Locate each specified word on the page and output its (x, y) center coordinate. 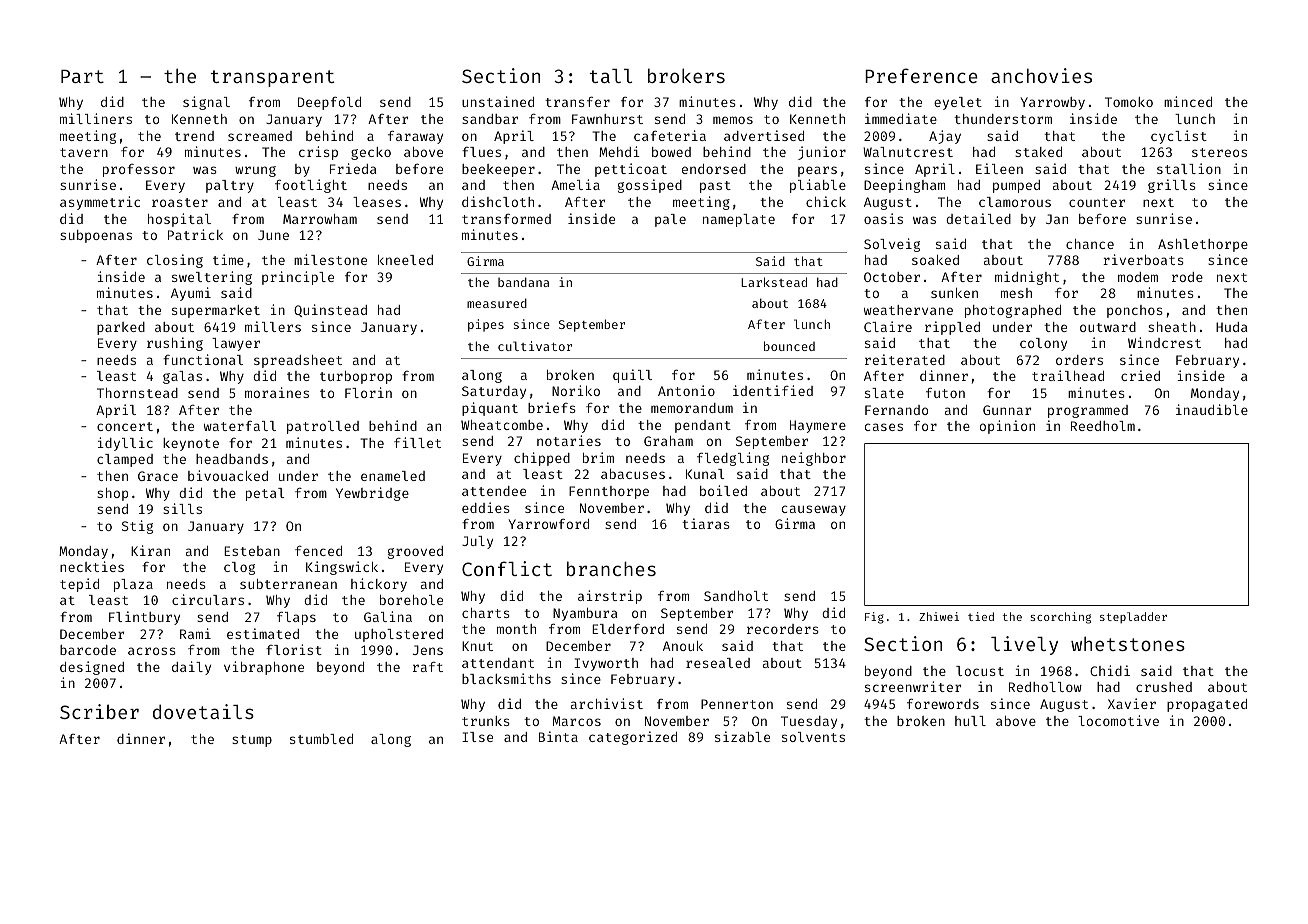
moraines (277, 392)
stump (252, 741)
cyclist (1179, 137)
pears (817, 171)
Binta (558, 736)
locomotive (1118, 720)
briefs (552, 407)
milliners (96, 118)
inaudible (1212, 409)
